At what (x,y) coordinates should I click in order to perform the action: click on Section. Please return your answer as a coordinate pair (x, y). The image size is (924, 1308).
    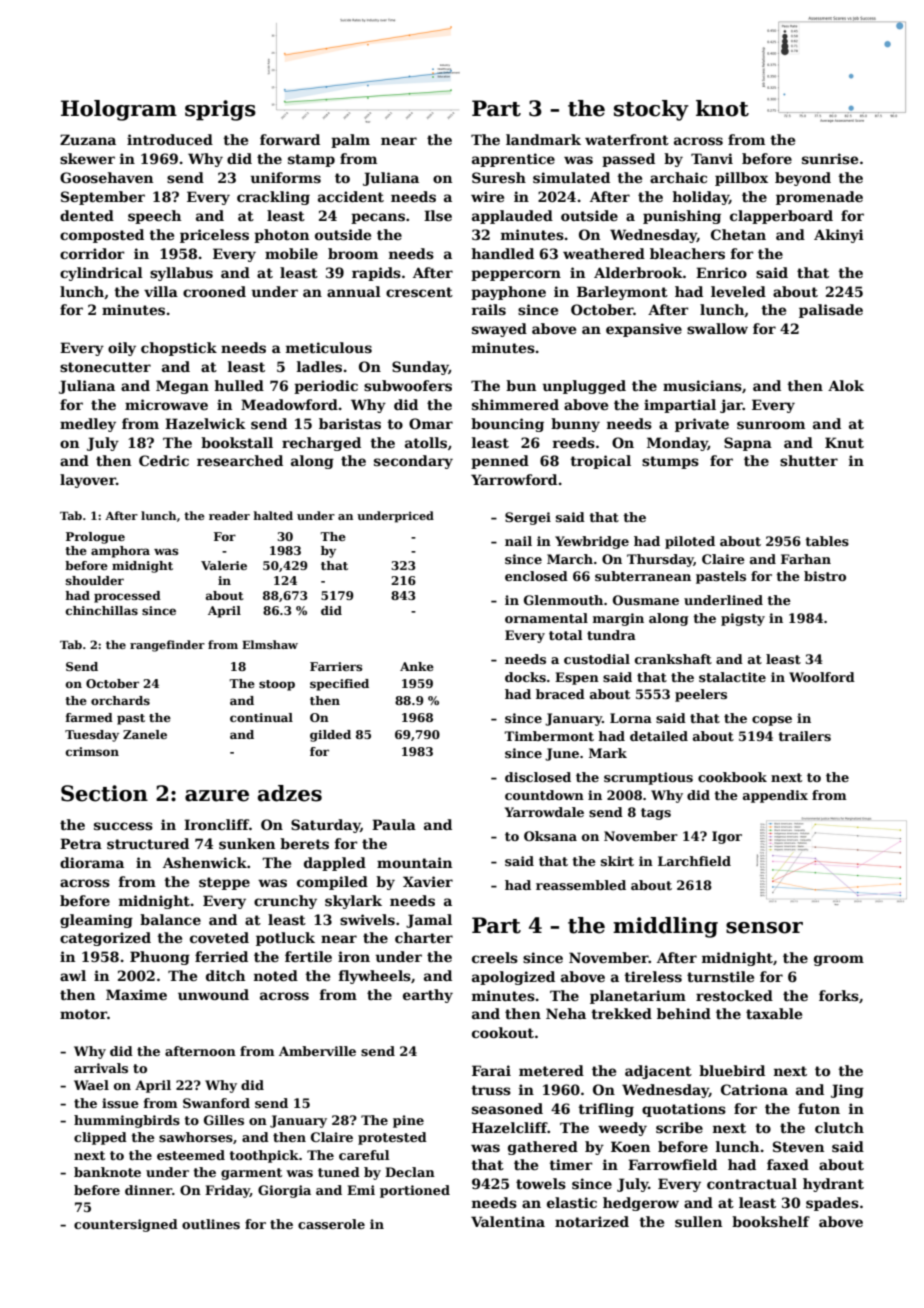
    Looking at the image, I should click on (104, 793).
